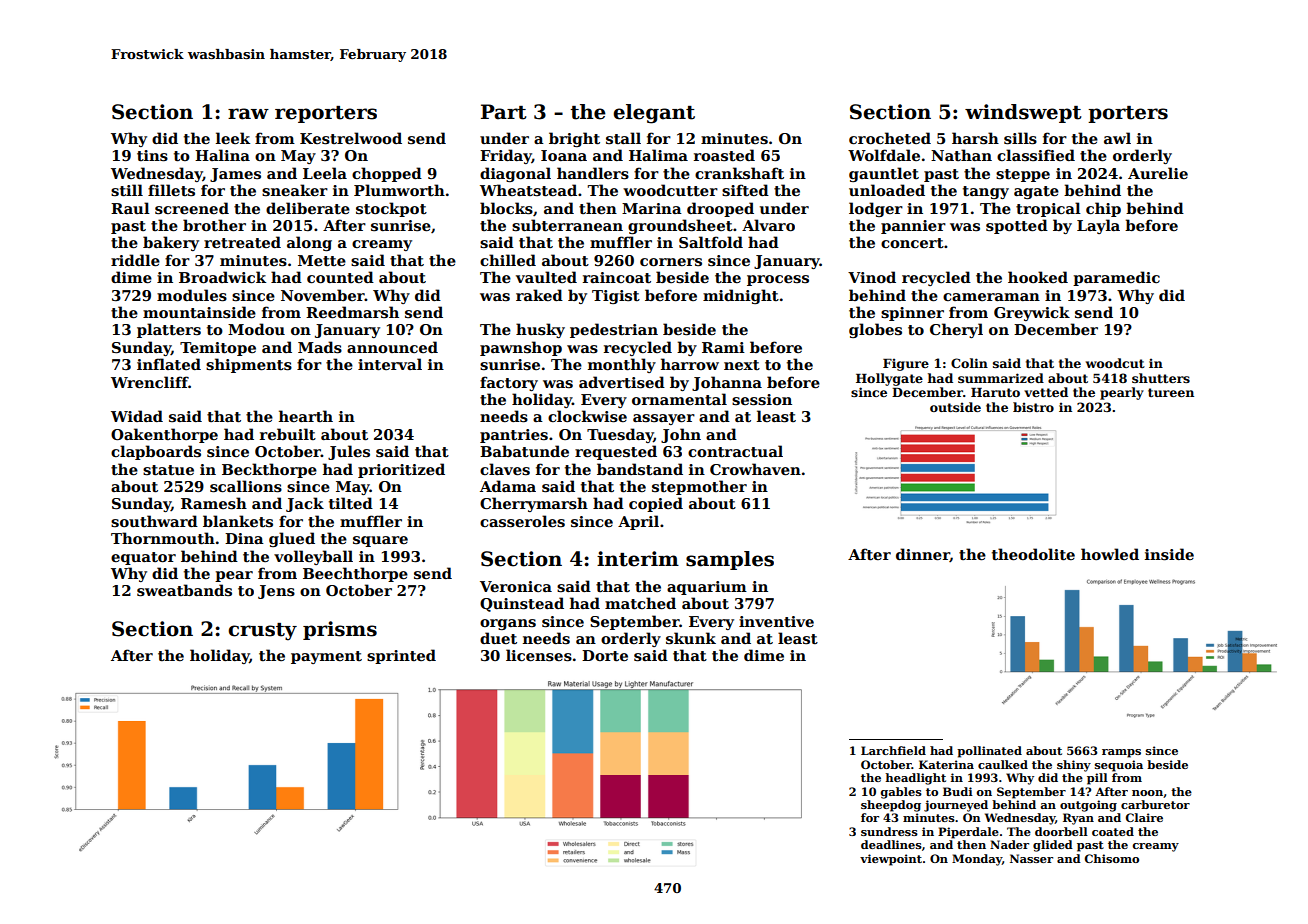  Describe the element at coordinates (638, 559) in the screenshot. I see `interim` at that location.
